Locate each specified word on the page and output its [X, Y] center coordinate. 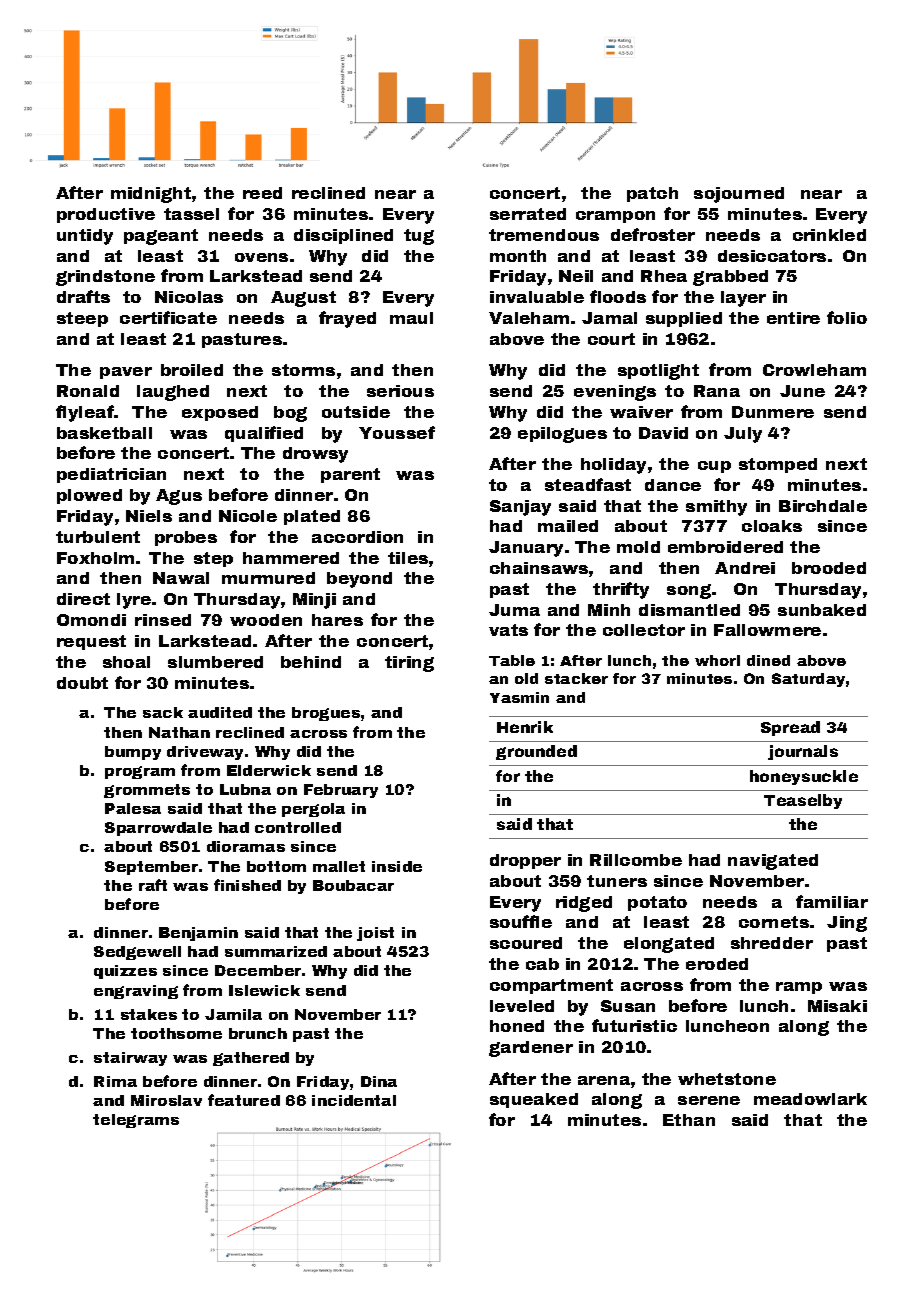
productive [106, 215]
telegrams [136, 1121]
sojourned [739, 195]
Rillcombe [636, 860]
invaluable [537, 297]
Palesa [133, 808]
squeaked [534, 1100]
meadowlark [810, 1099]
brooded [829, 568]
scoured [526, 943]
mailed [568, 526]
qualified [264, 434]
